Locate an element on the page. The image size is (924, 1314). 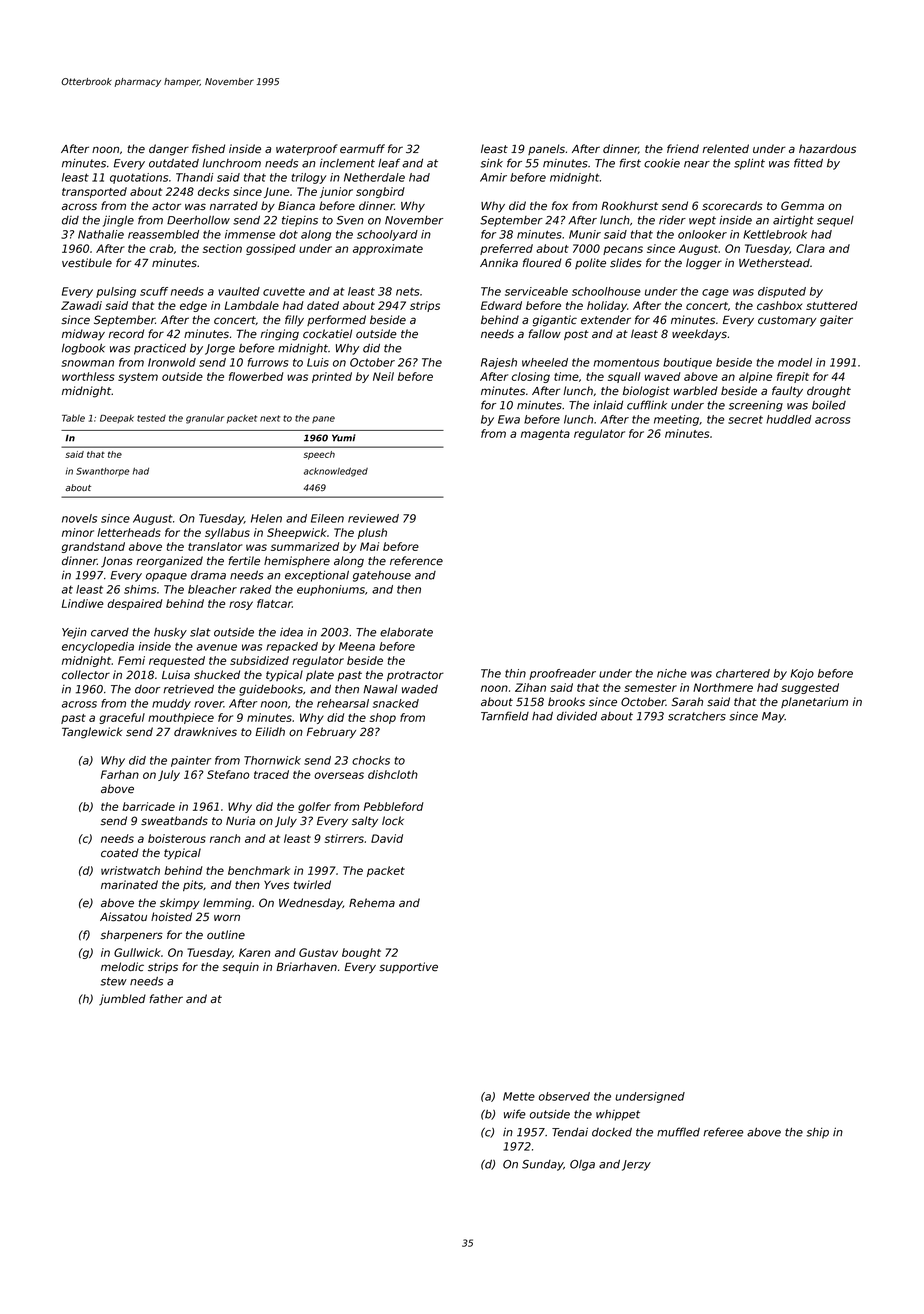
Mette is located at coordinates (519, 1096).
